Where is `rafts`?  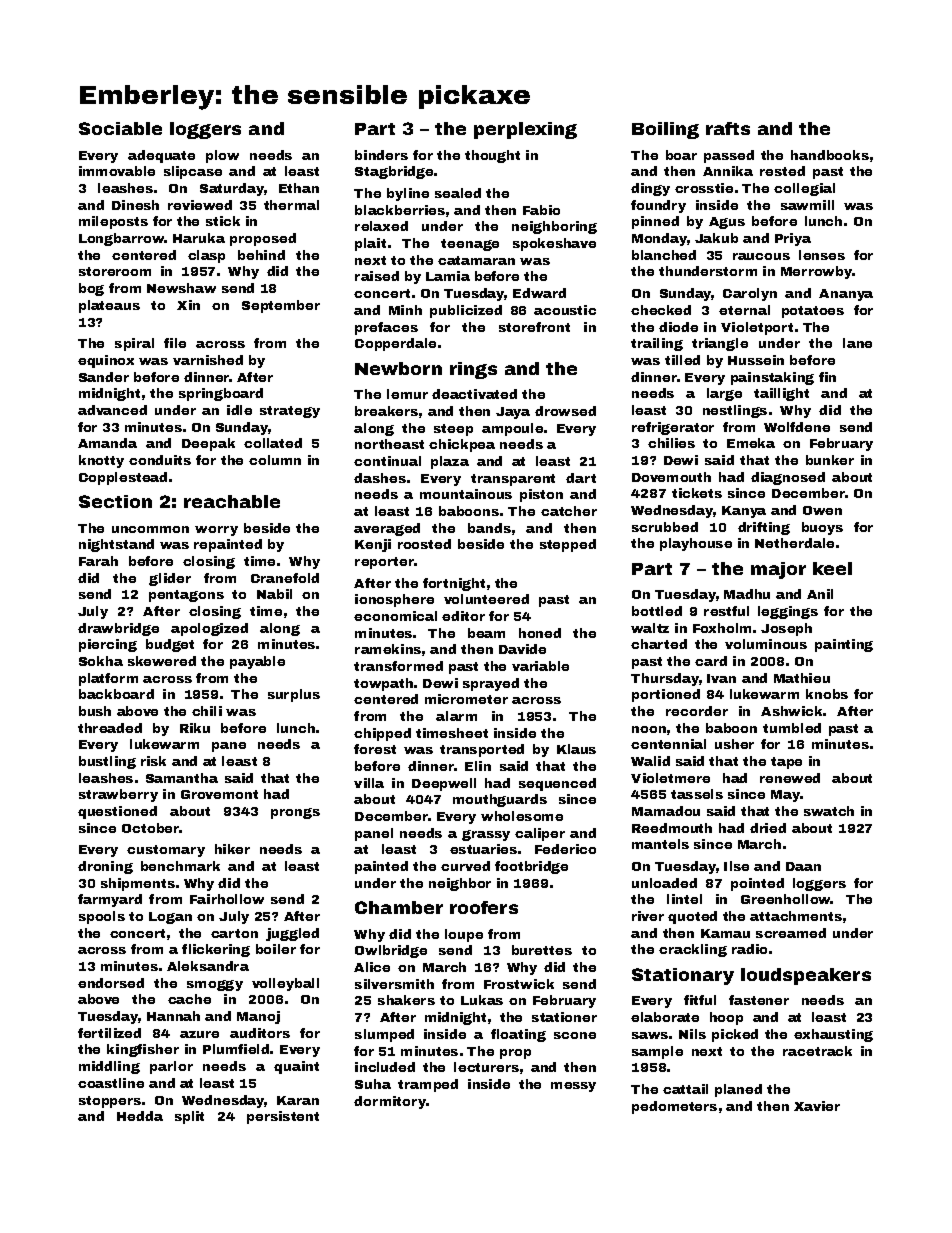 rafts is located at coordinates (728, 128).
